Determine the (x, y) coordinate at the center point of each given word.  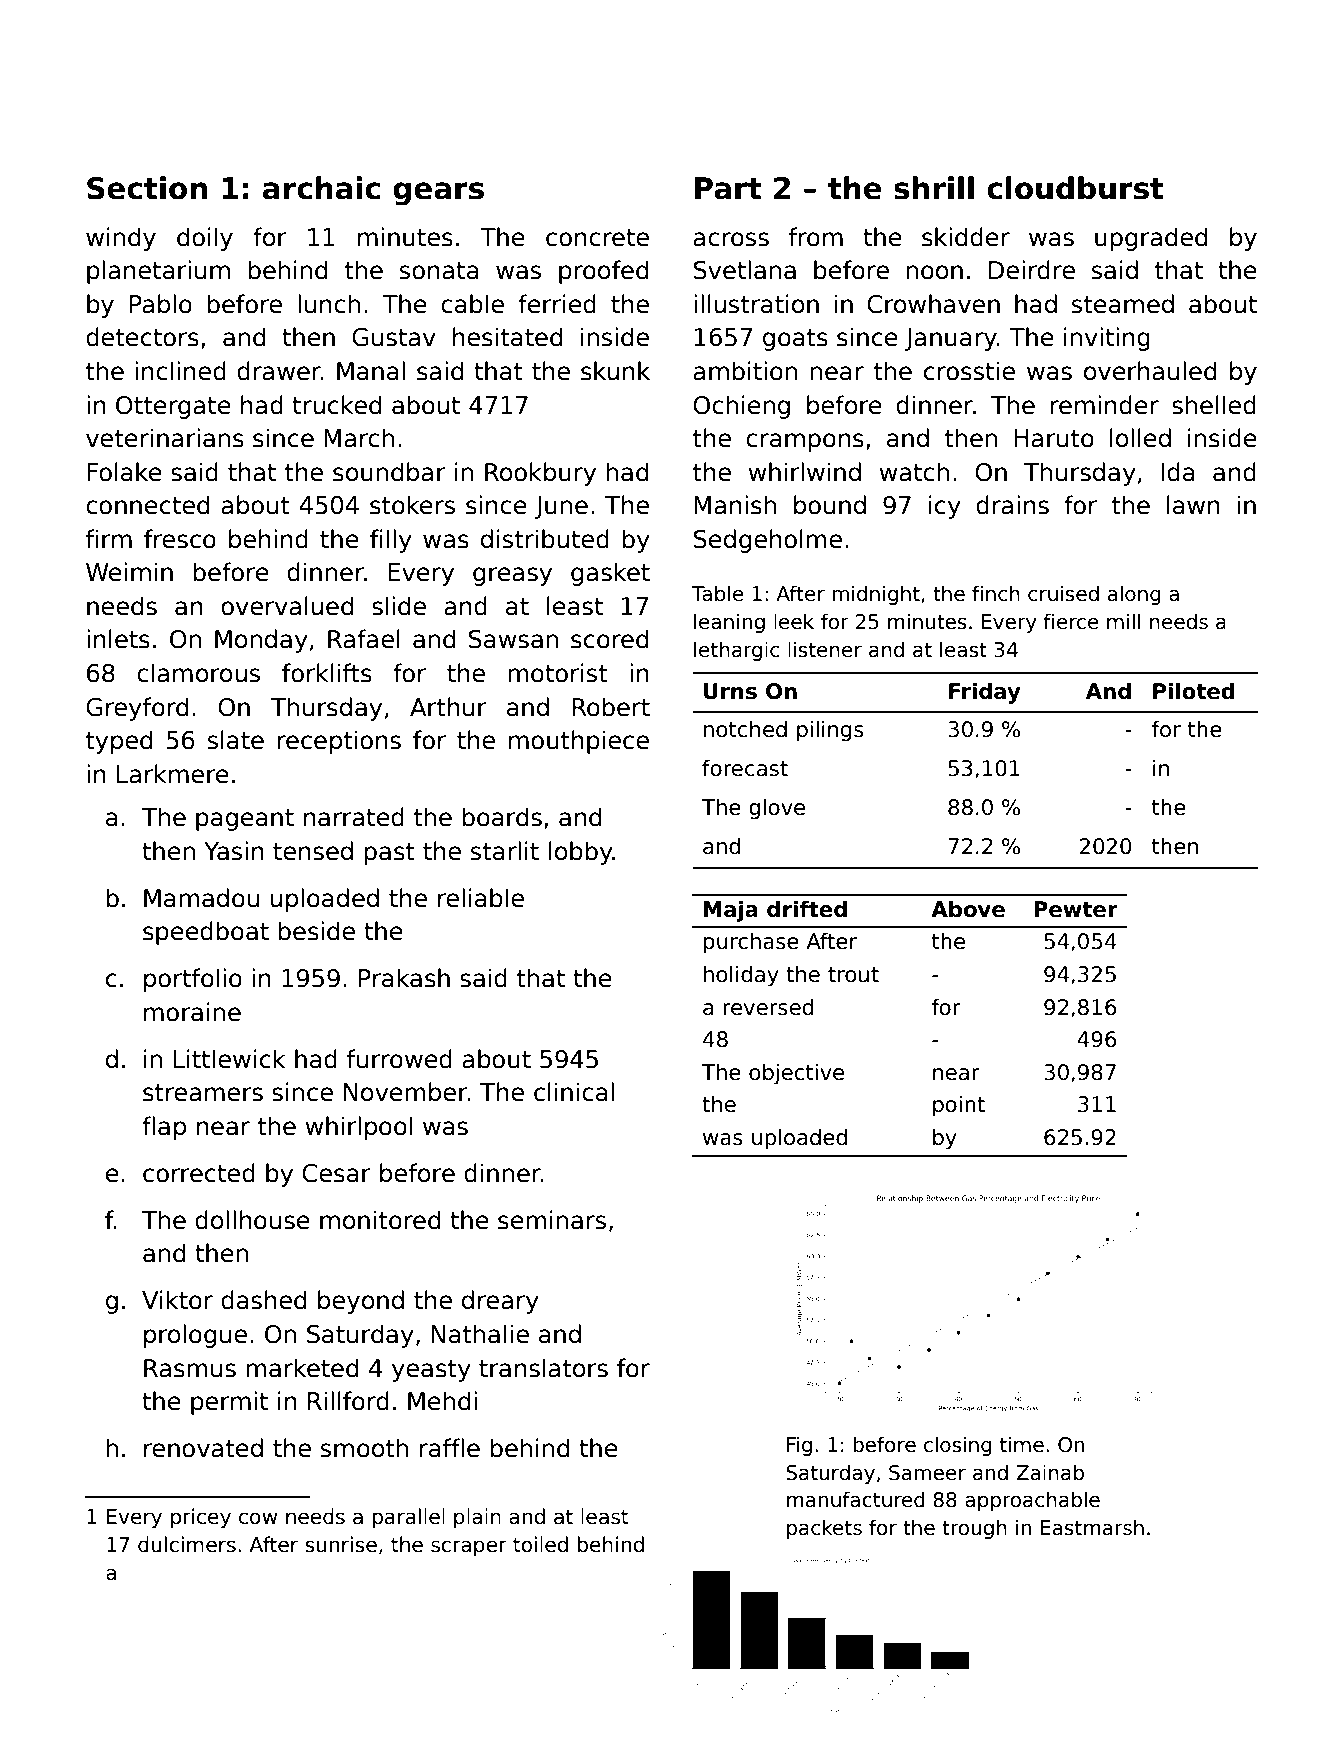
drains (1012, 505)
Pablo (161, 304)
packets (824, 1529)
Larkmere (173, 774)
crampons (805, 442)
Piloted (1193, 691)
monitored (380, 1220)
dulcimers (187, 1544)
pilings (830, 731)
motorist (558, 673)
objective (796, 1074)
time (1022, 1444)
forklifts (327, 673)
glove (777, 809)
